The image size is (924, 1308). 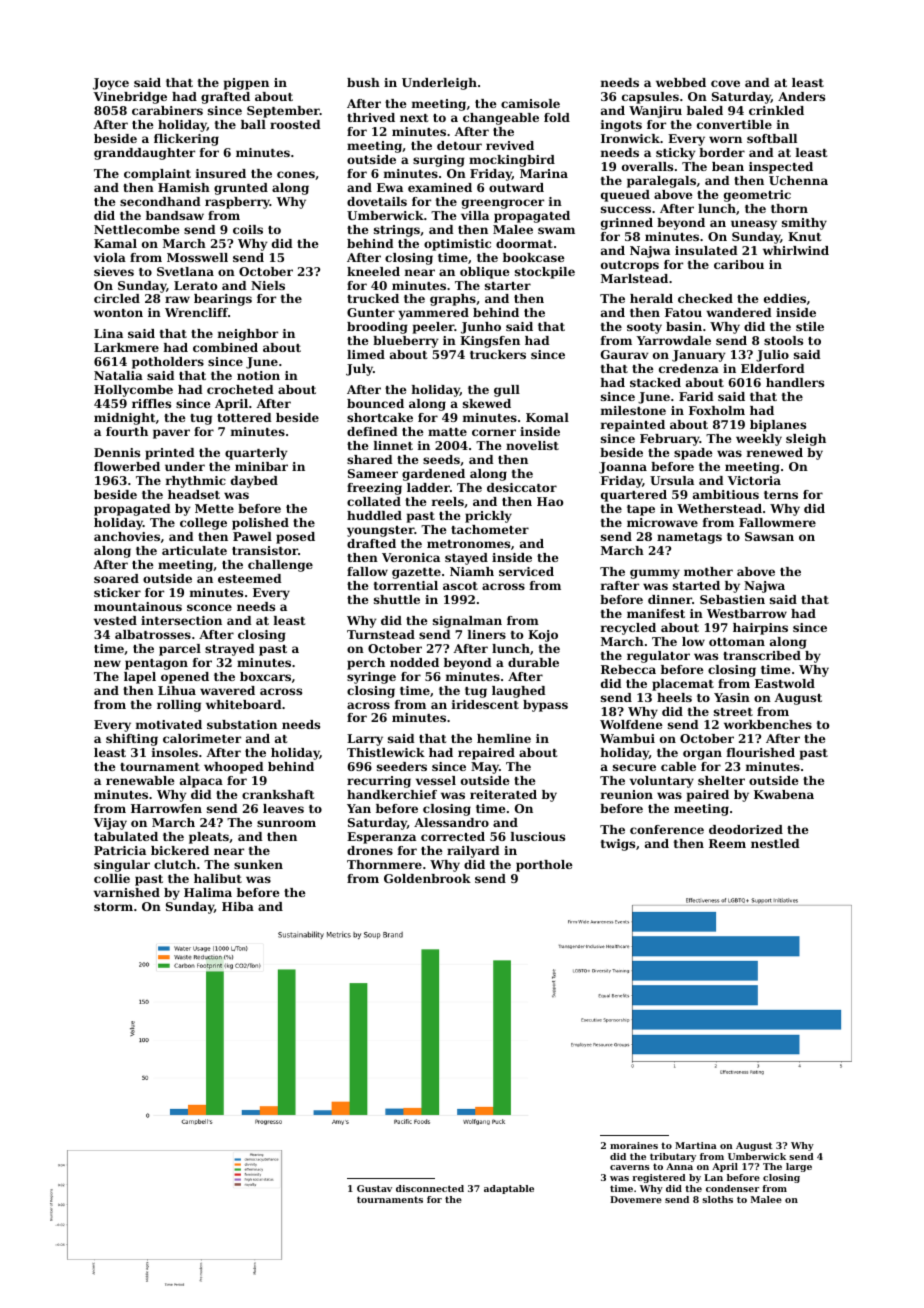 I want to click on sunken, so click(x=258, y=864).
